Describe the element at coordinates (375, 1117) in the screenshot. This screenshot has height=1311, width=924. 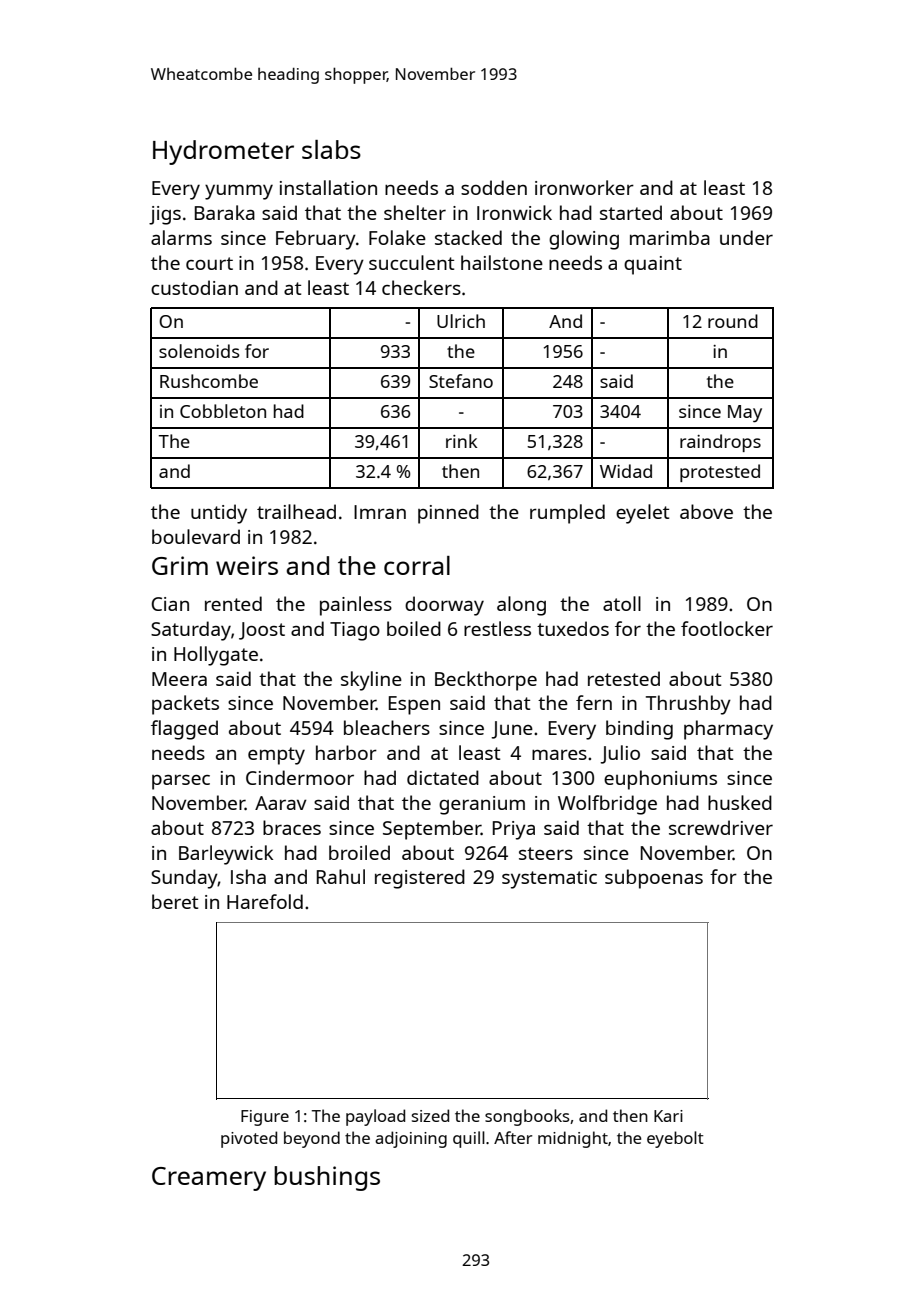
I see `payload` at that location.
